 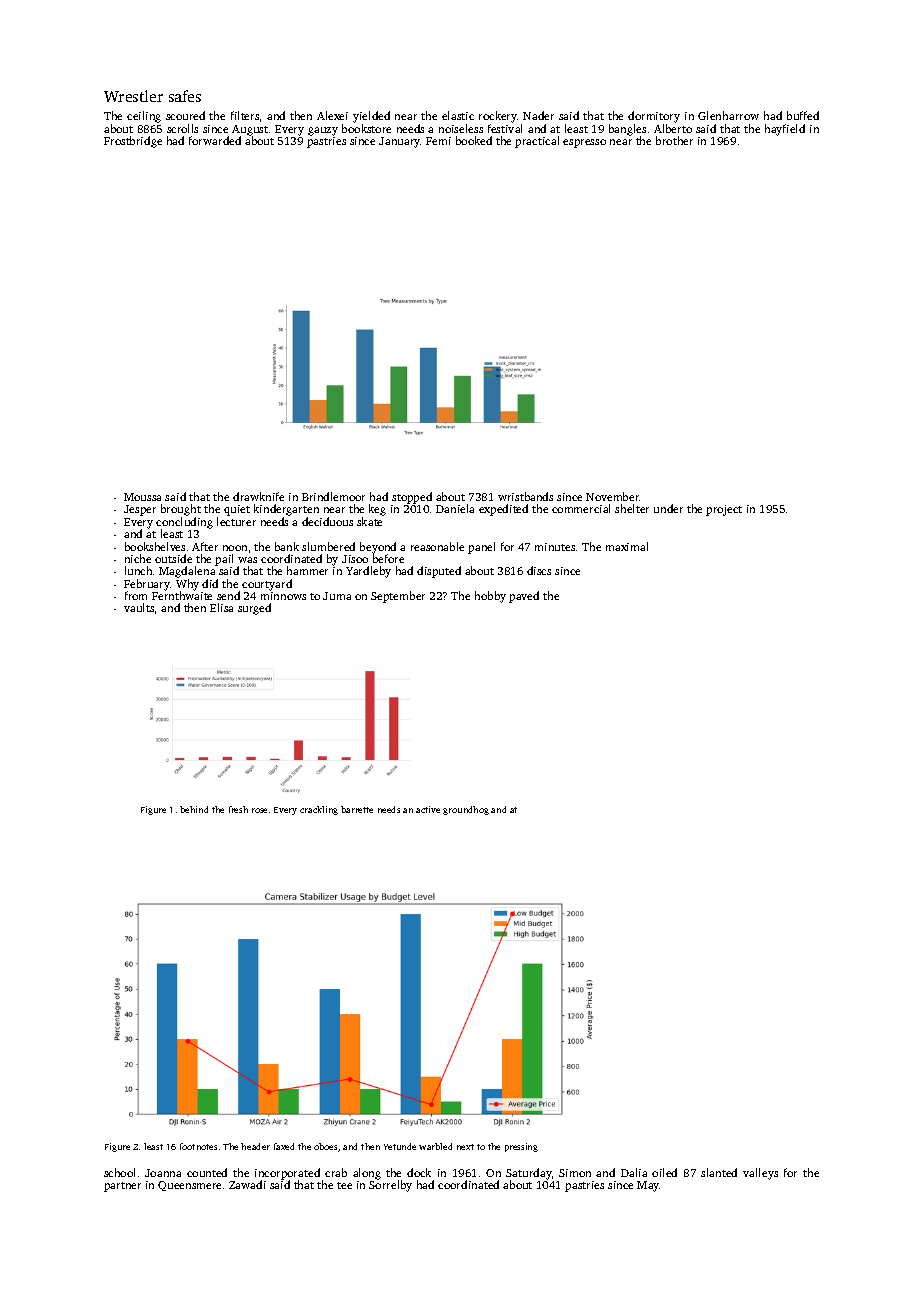 What do you see at coordinates (466, 810) in the image?
I see `groundhog` at bounding box center [466, 810].
